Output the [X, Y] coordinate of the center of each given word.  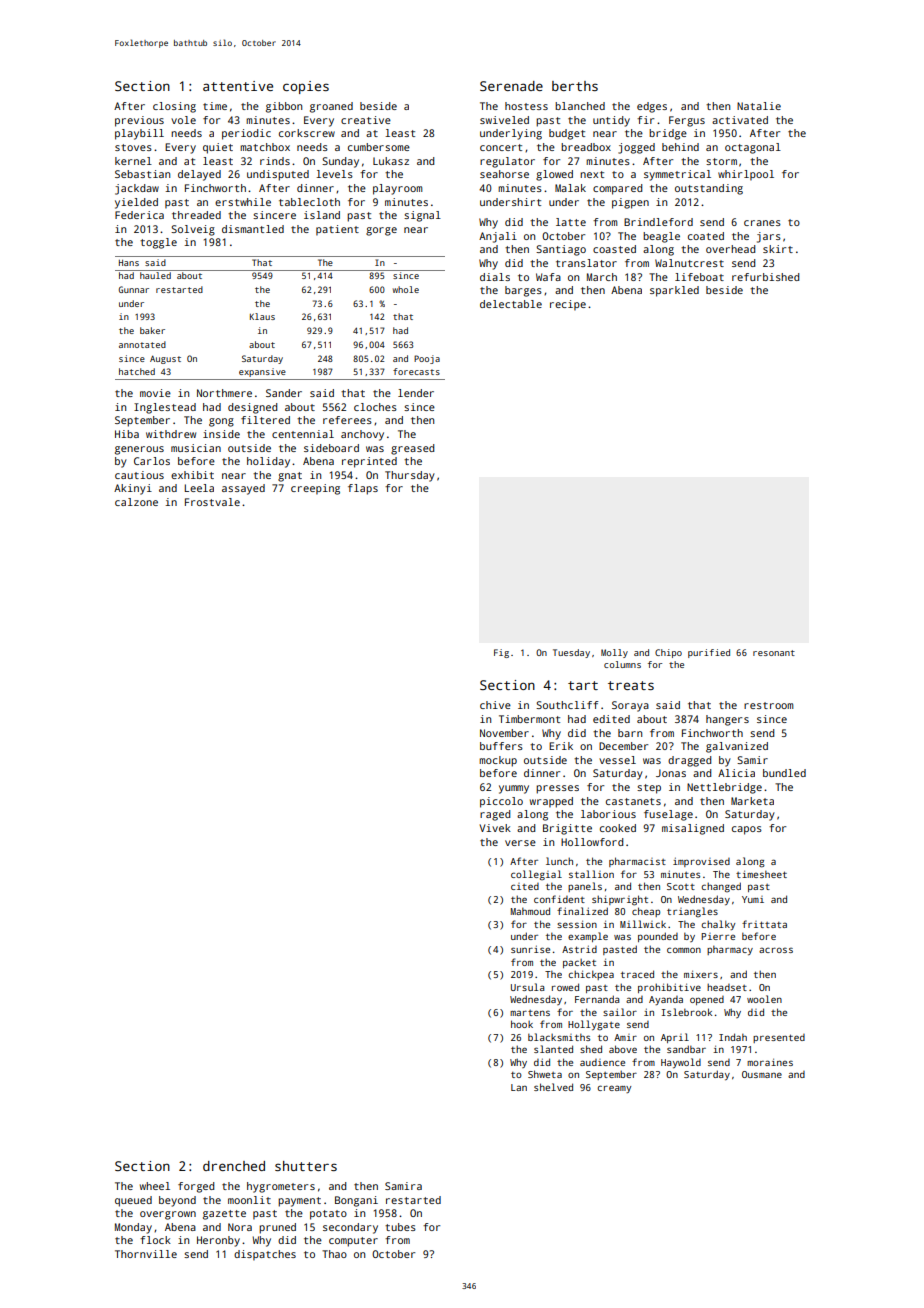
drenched [234, 1166]
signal [422, 216]
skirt [778, 249]
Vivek [495, 828]
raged [495, 815]
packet [579, 963]
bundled [784, 773]
